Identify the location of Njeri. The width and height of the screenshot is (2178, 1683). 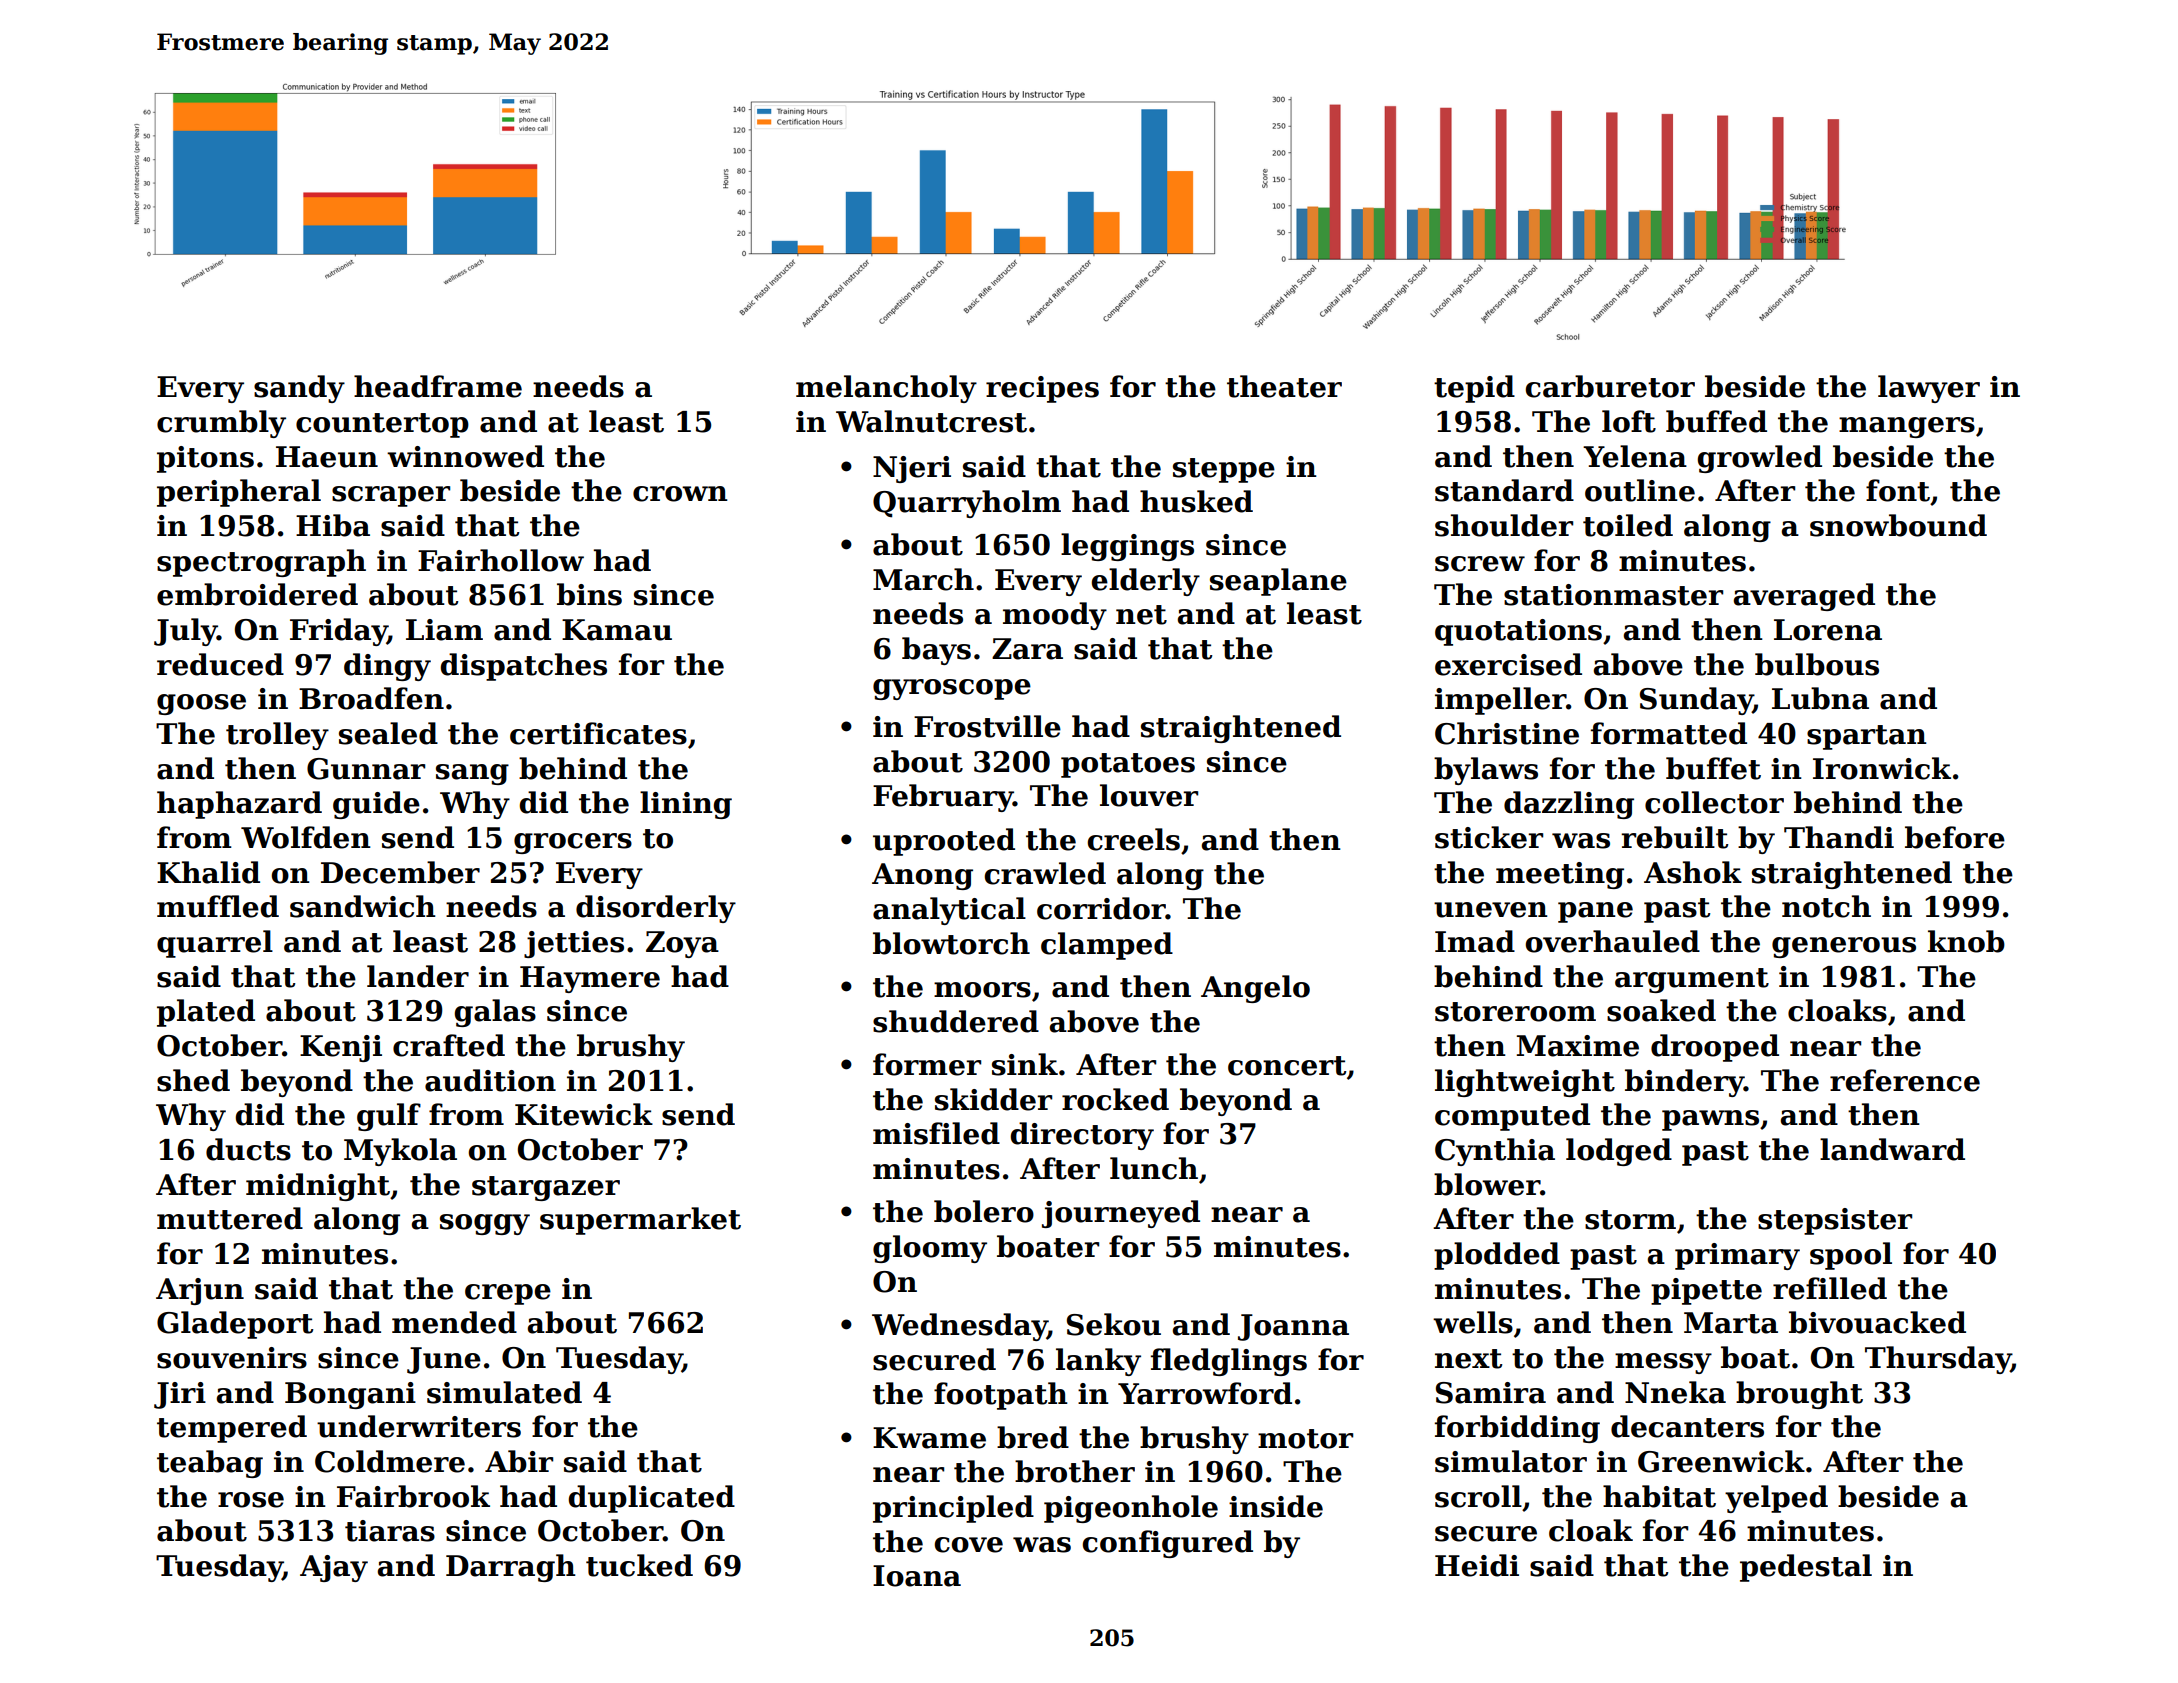
(912, 469).
